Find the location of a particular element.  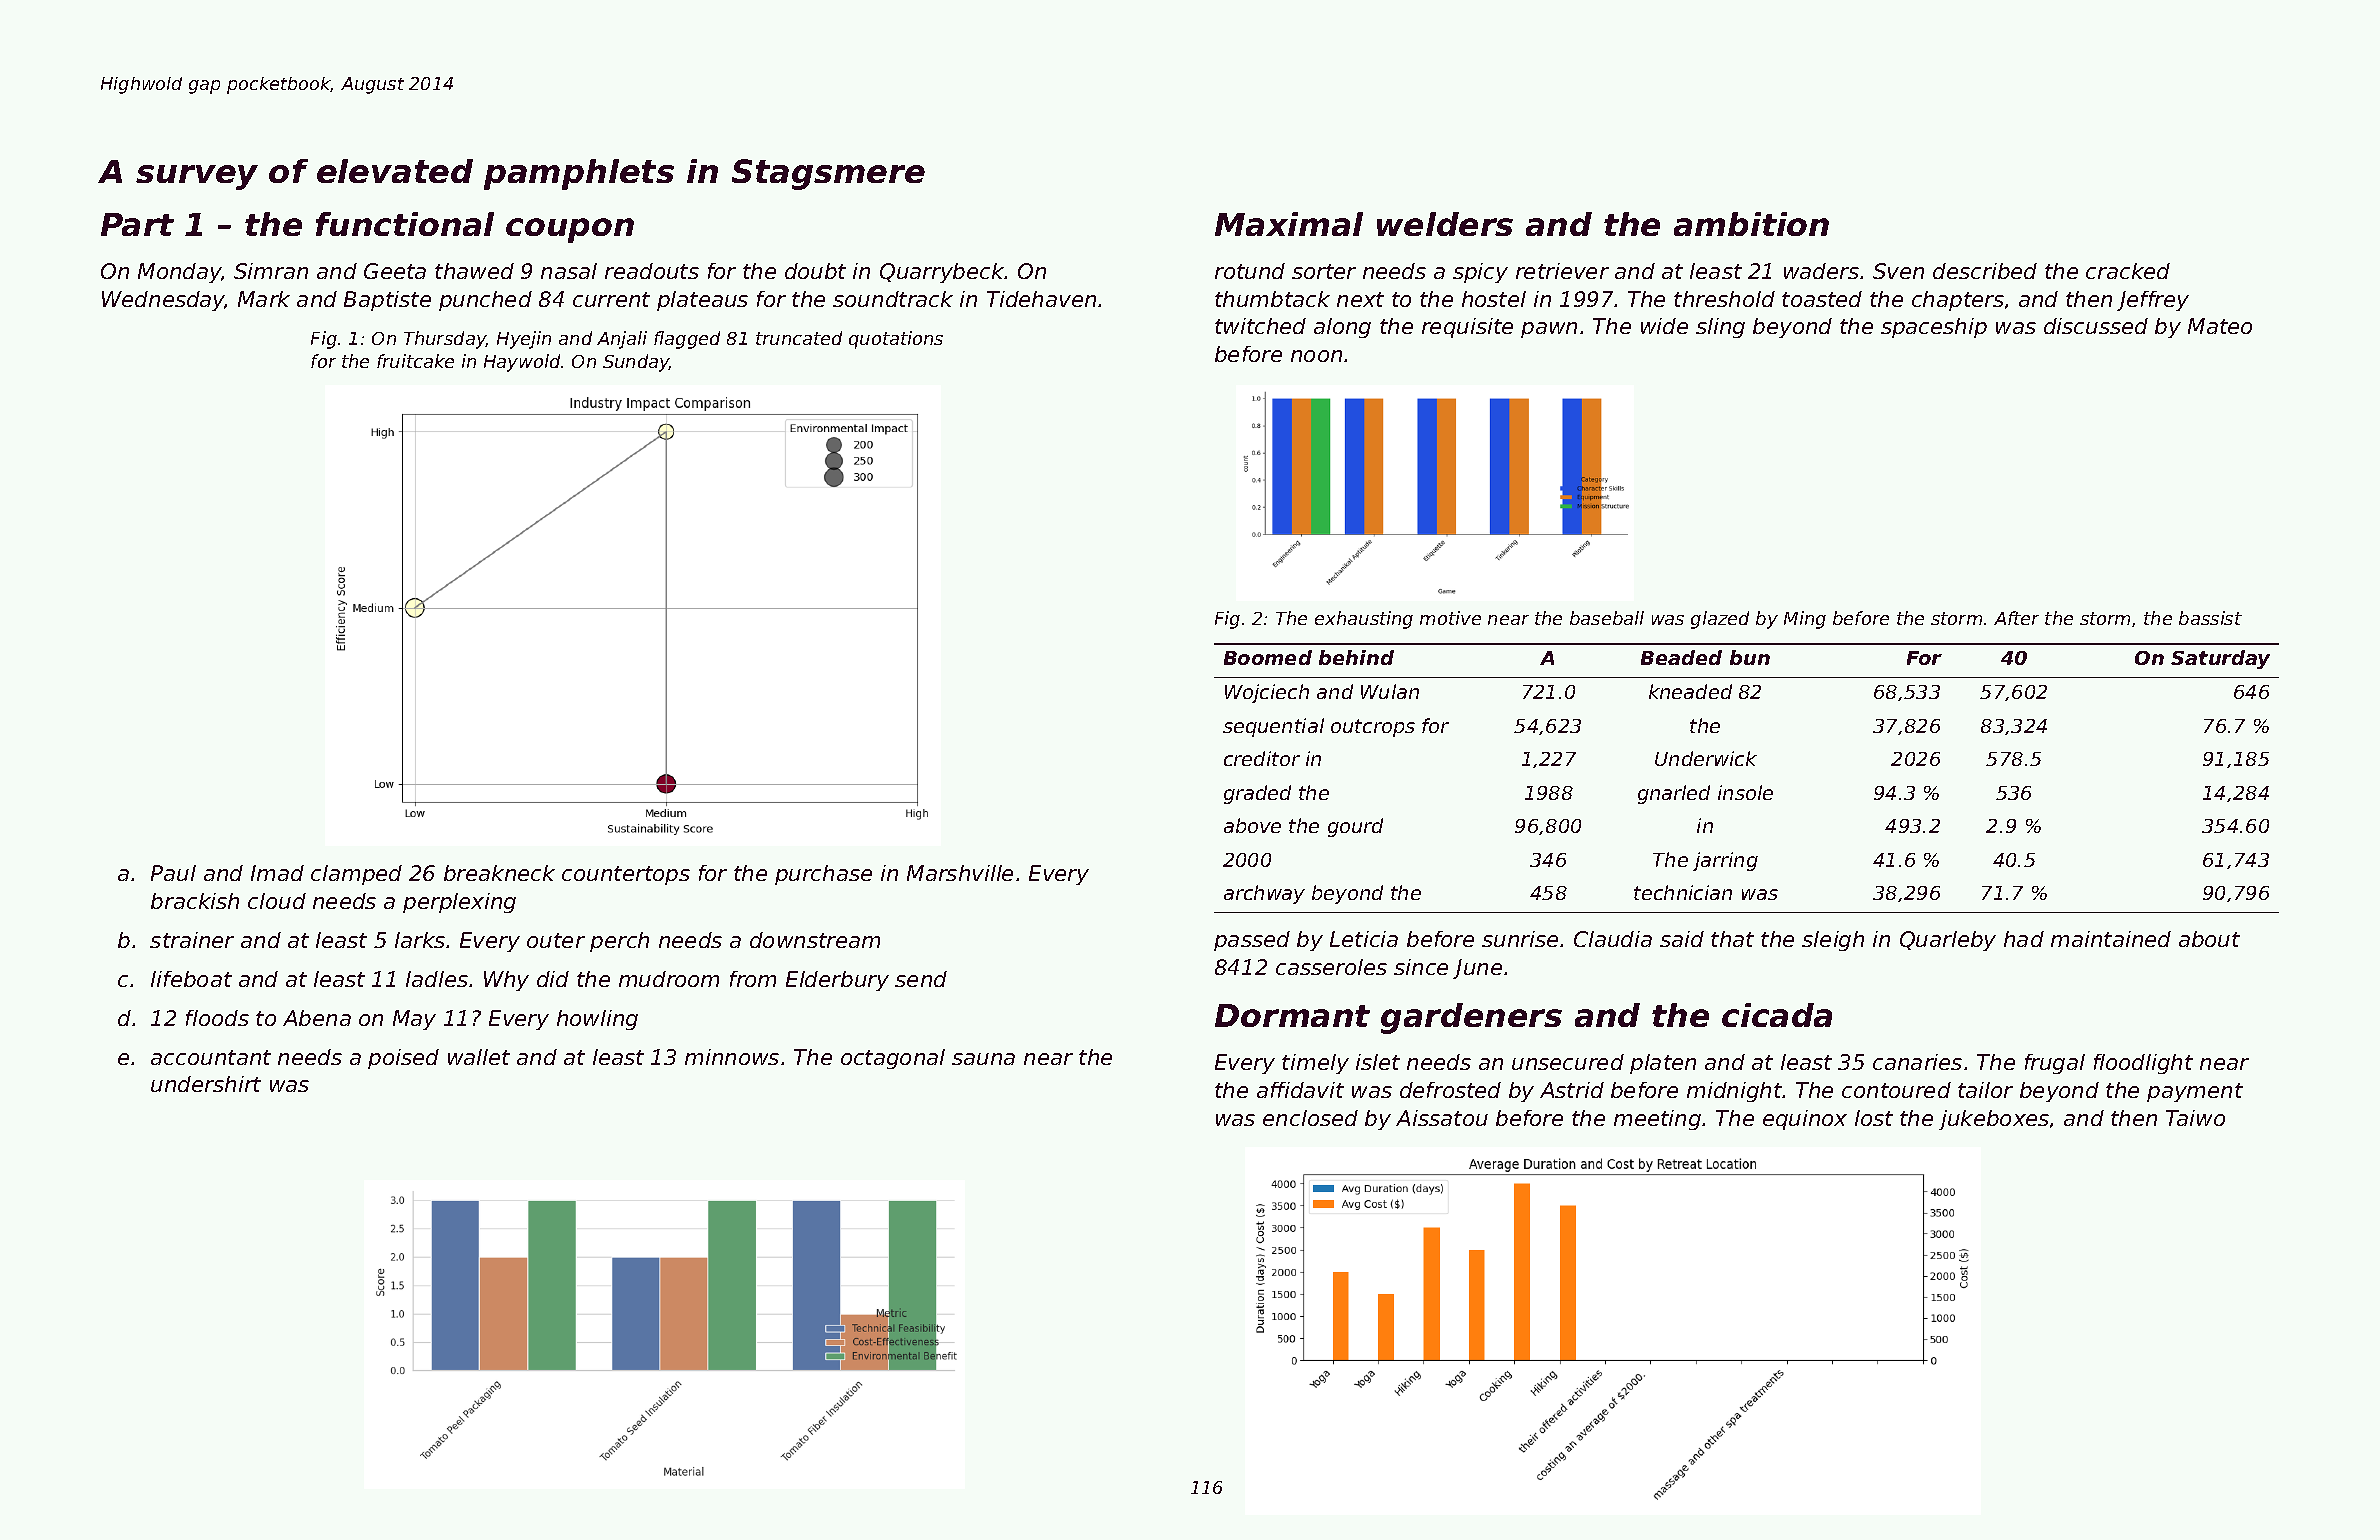

enclosed is located at coordinates (1310, 1118).
